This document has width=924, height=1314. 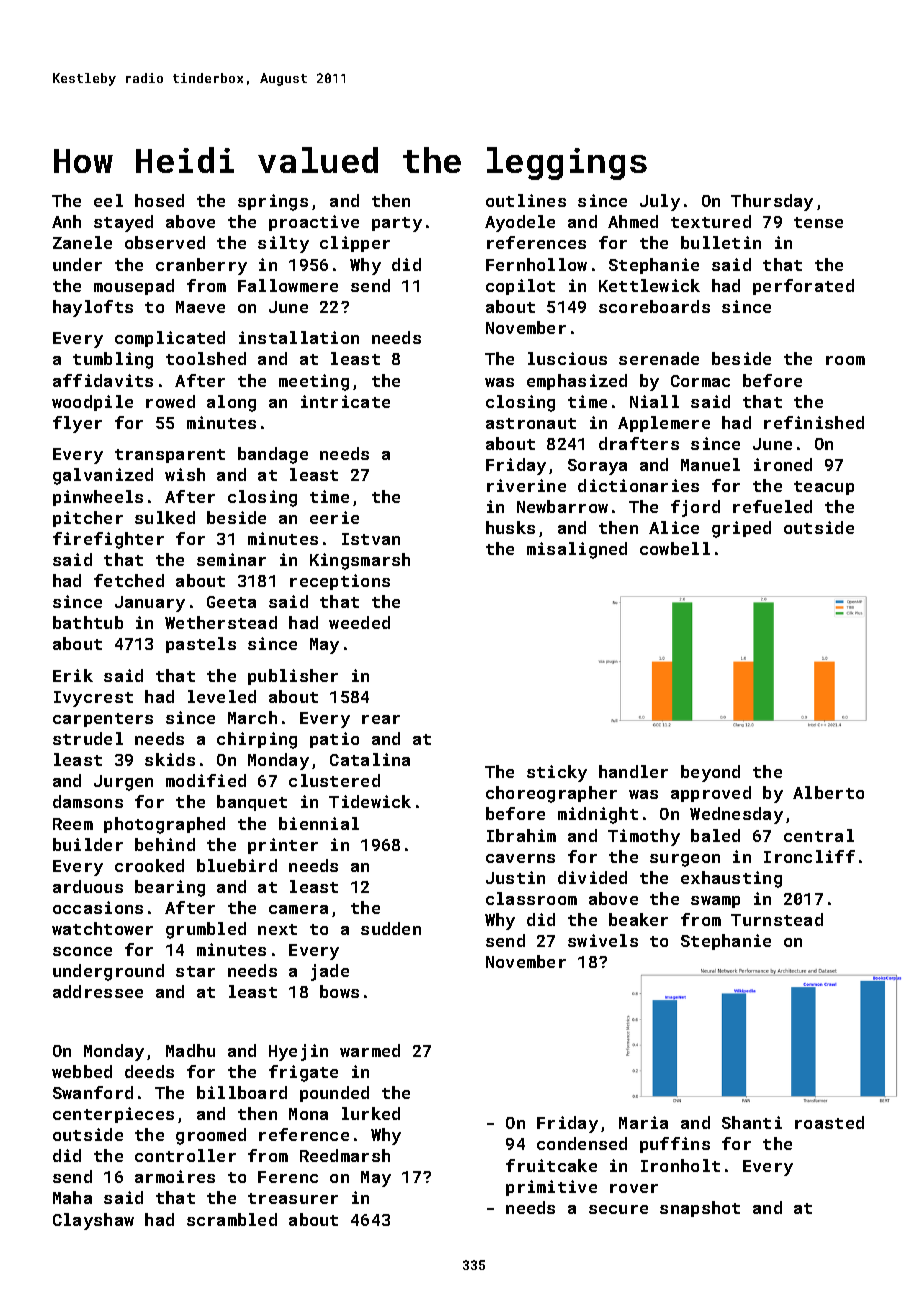 What do you see at coordinates (185, 1155) in the document?
I see `controller` at bounding box center [185, 1155].
